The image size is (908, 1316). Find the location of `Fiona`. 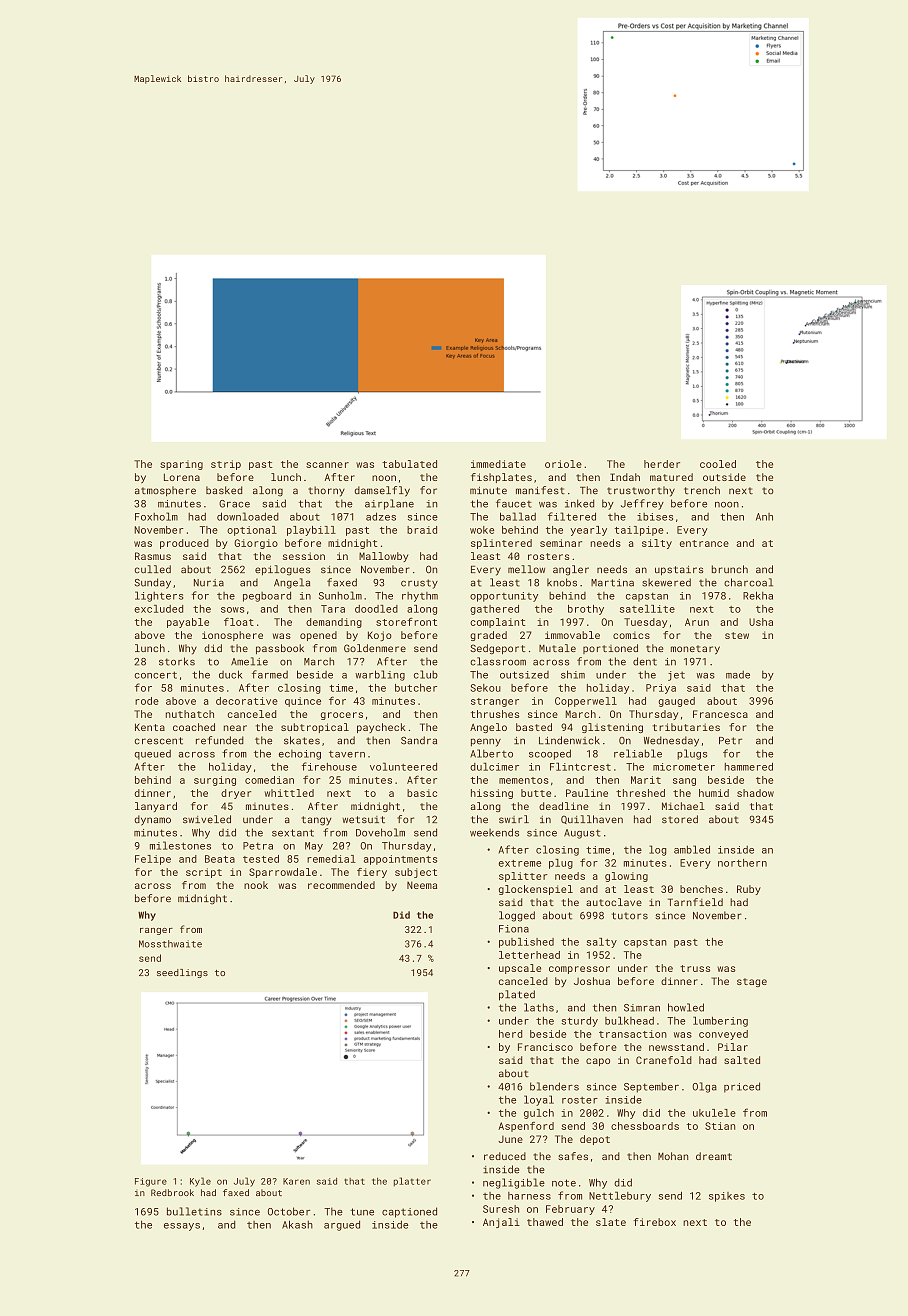

Fiona is located at coordinates (514, 929).
